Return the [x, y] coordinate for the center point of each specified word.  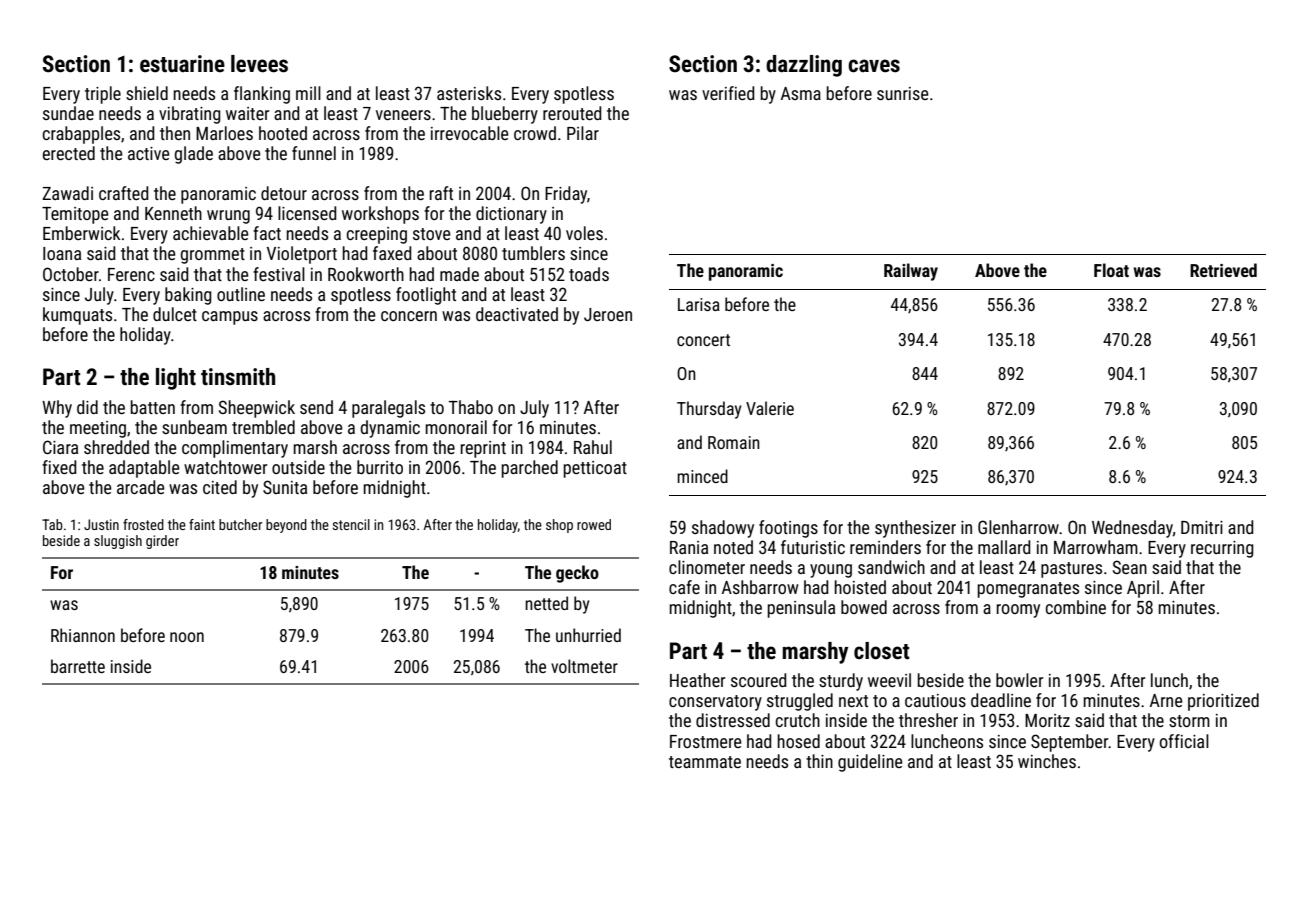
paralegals [388, 409]
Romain [734, 442]
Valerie [770, 408]
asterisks [469, 93]
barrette [78, 666]
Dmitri [1202, 527]
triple [103, 95]
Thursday [709, 410]
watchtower [225, 467]
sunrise [902, 93]
